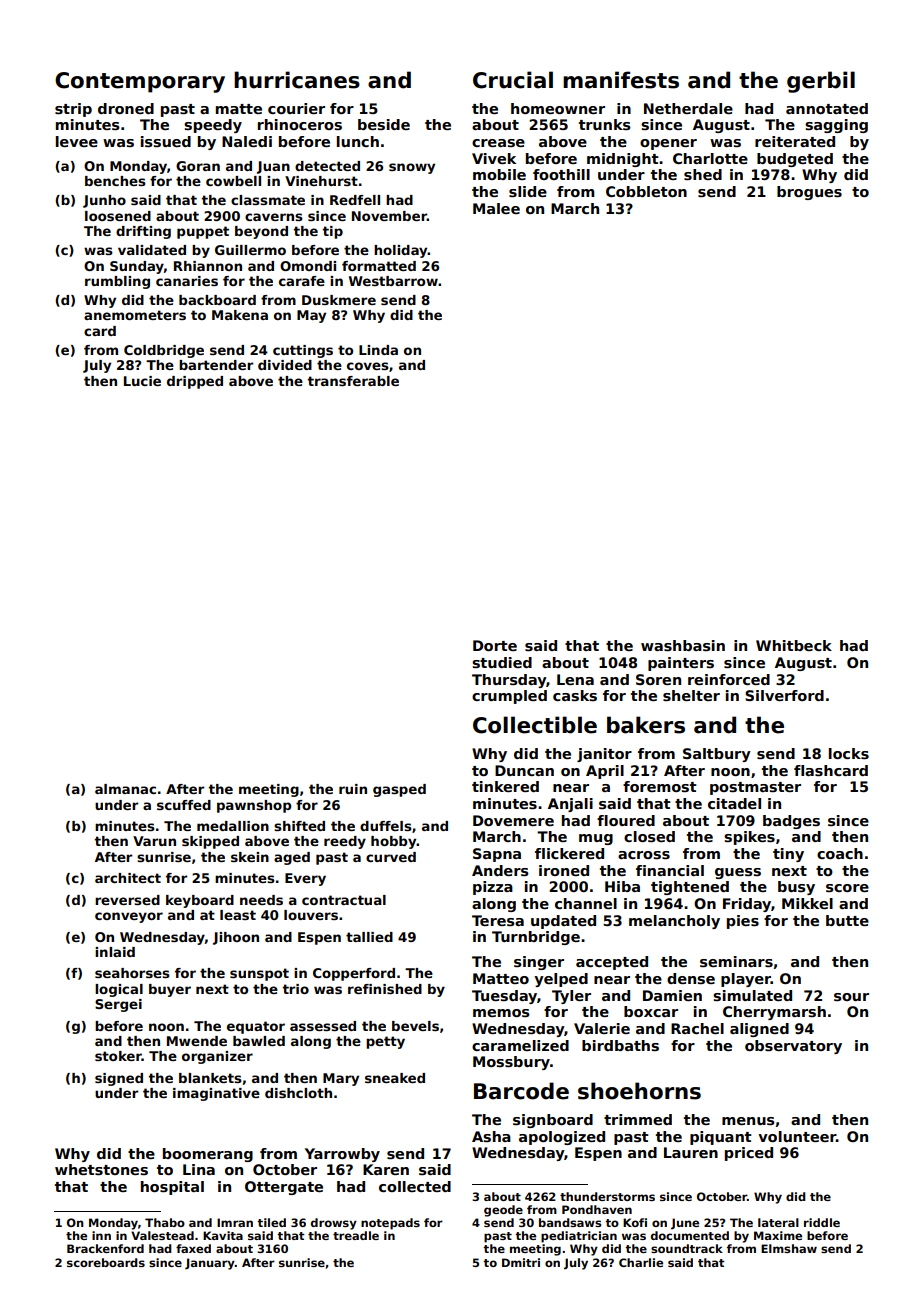  What do you see at coordinates (101, 1235) in the screenshot?
I see `inn` at bounding box center [101, 1235].
